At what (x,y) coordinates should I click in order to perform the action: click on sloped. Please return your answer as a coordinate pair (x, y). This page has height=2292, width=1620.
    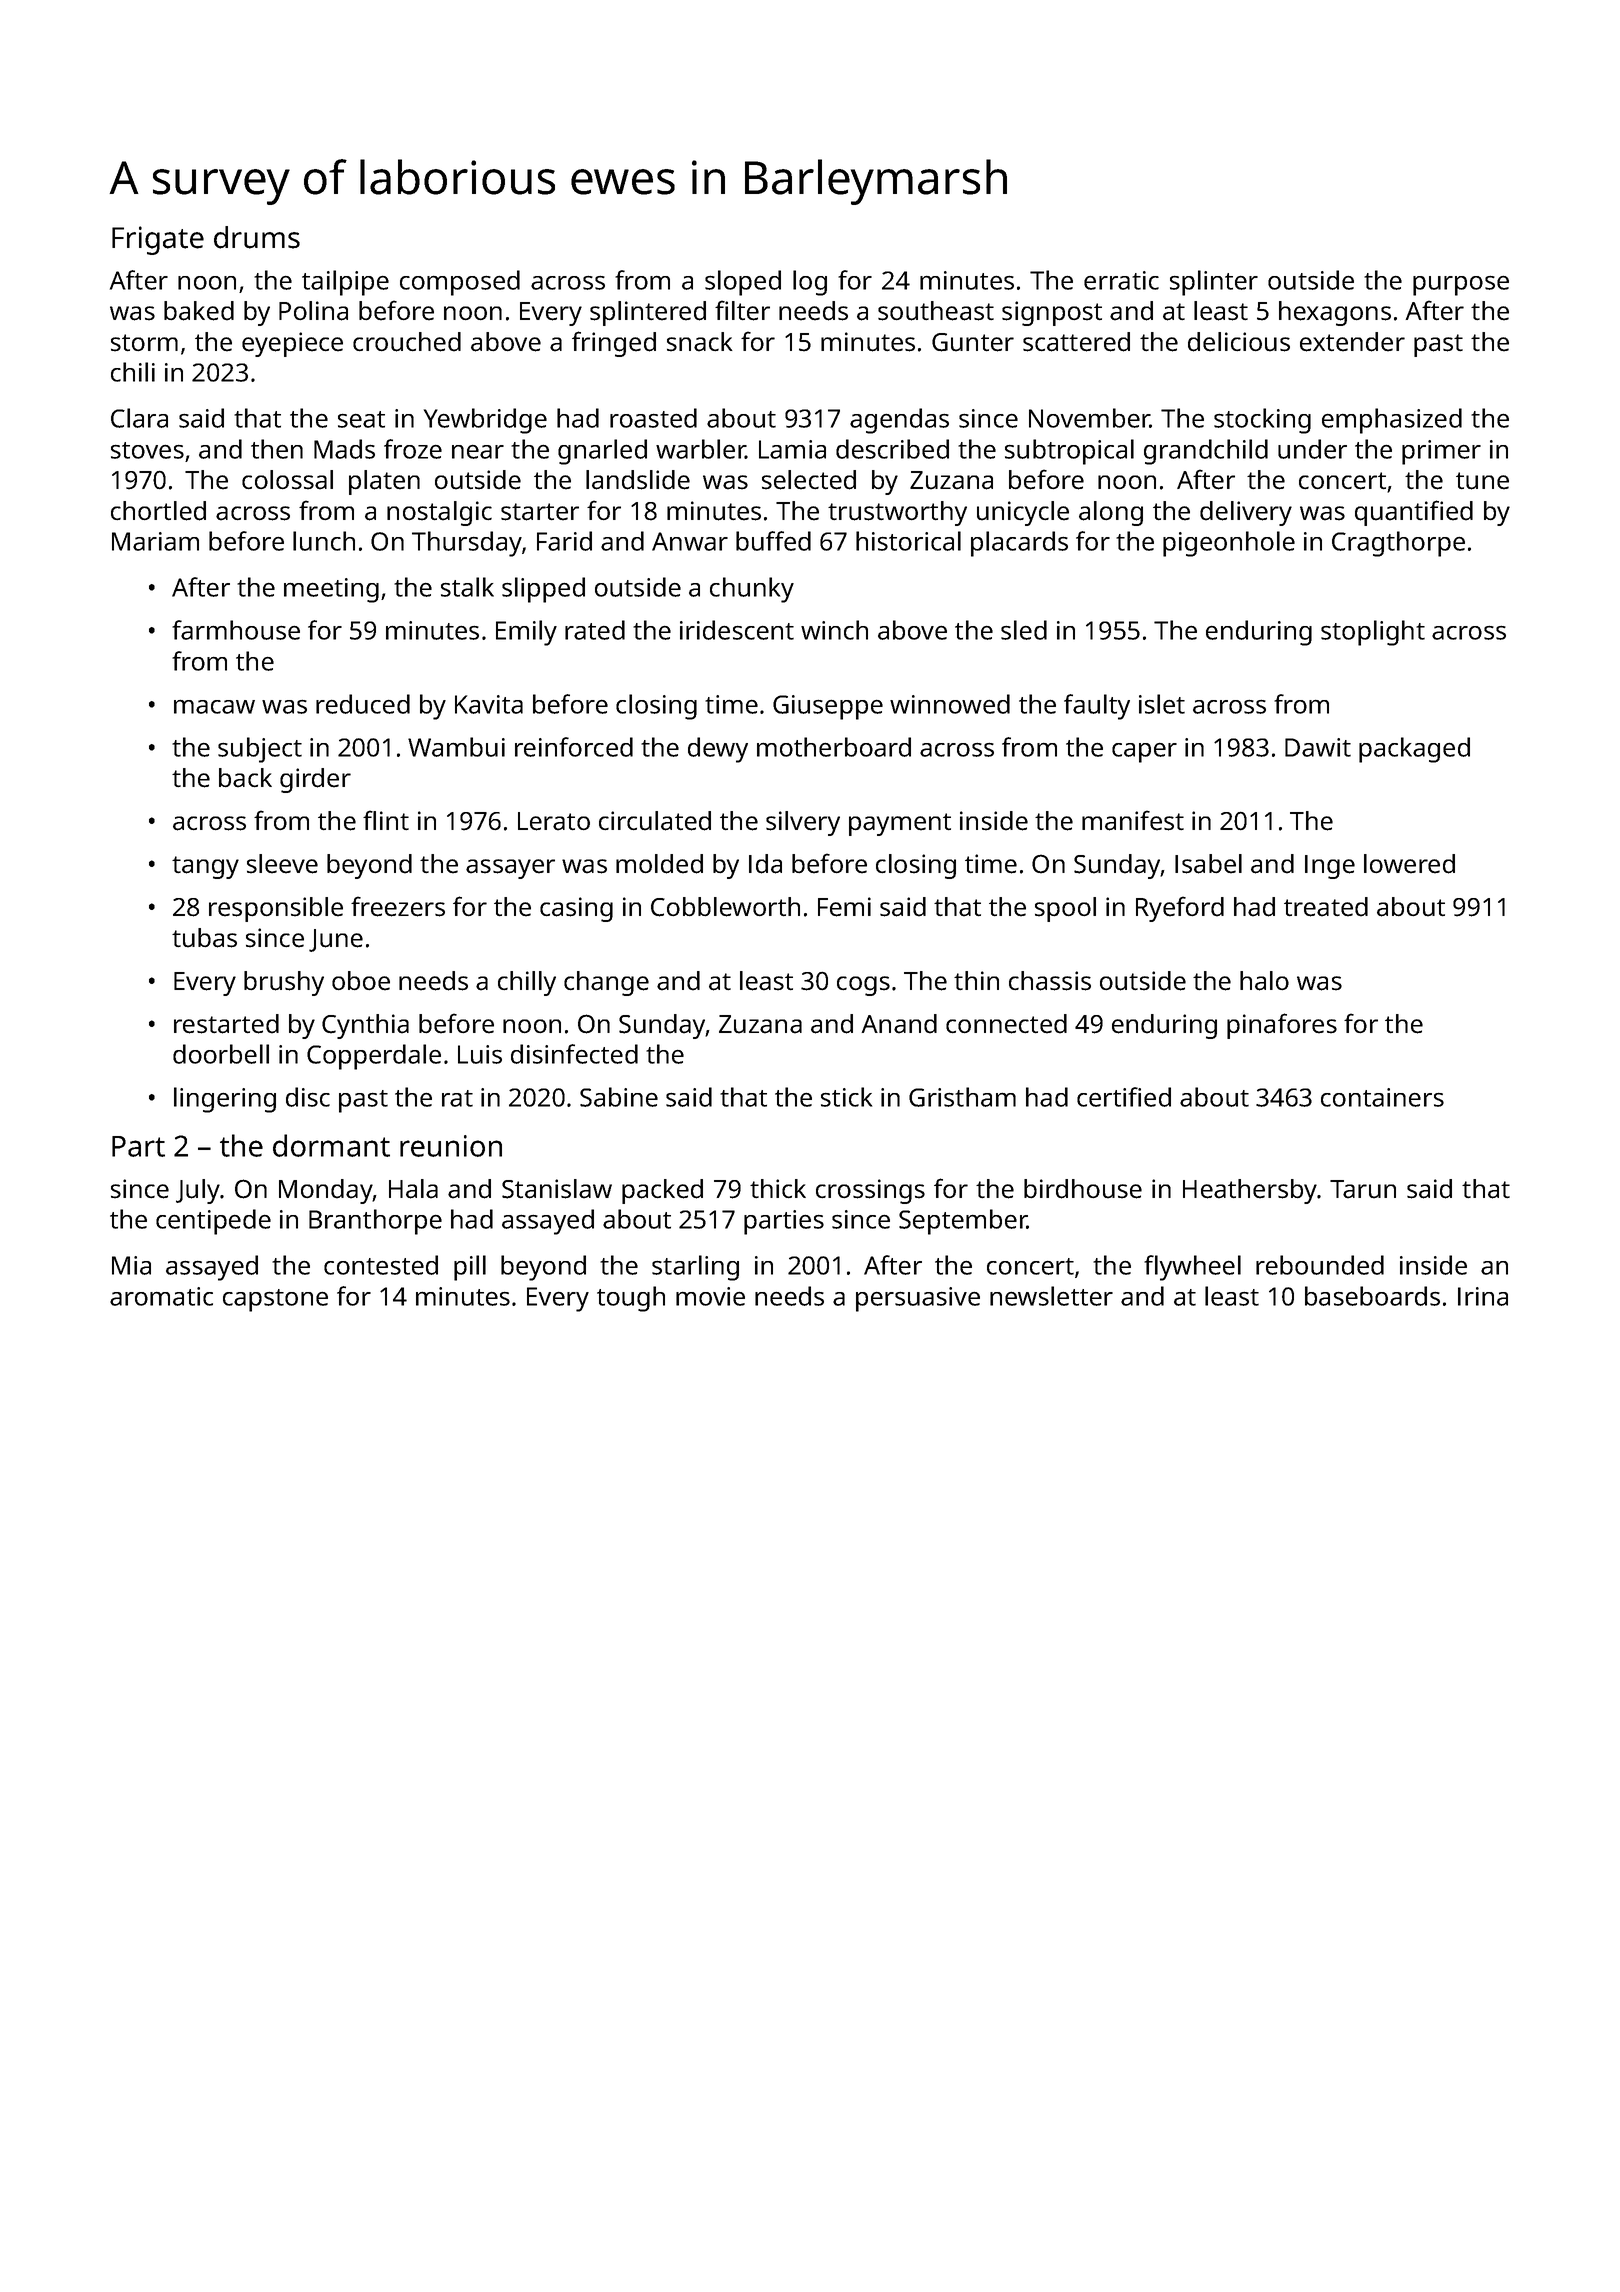
    Looking at the image, I should click on (743, 283).
